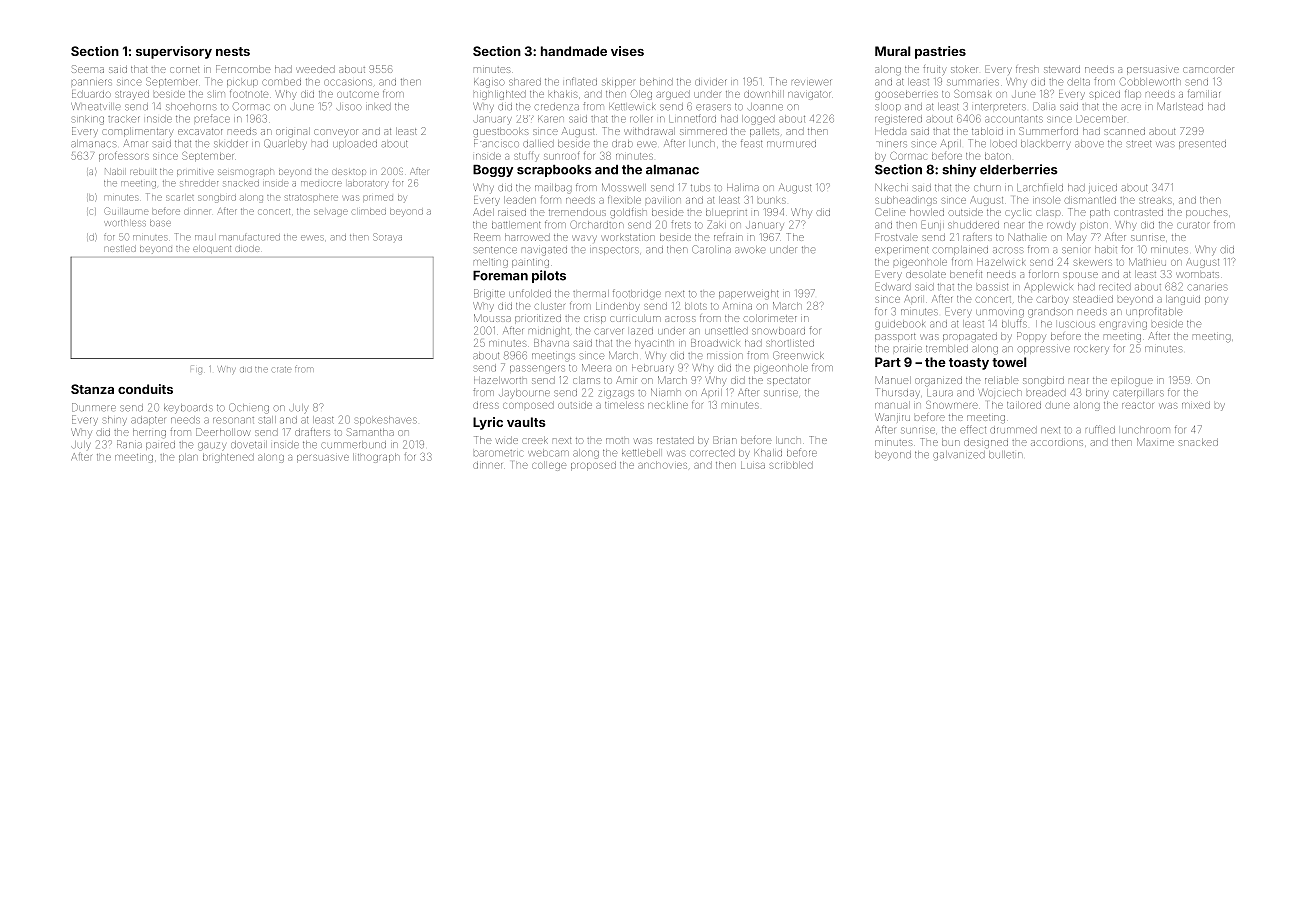 The width and height of the screenshot is (1308, 924). What do you see at coordinates (1080, 276) in the screenshot?
I see `spouse` at bounding box center [1080, 276].
